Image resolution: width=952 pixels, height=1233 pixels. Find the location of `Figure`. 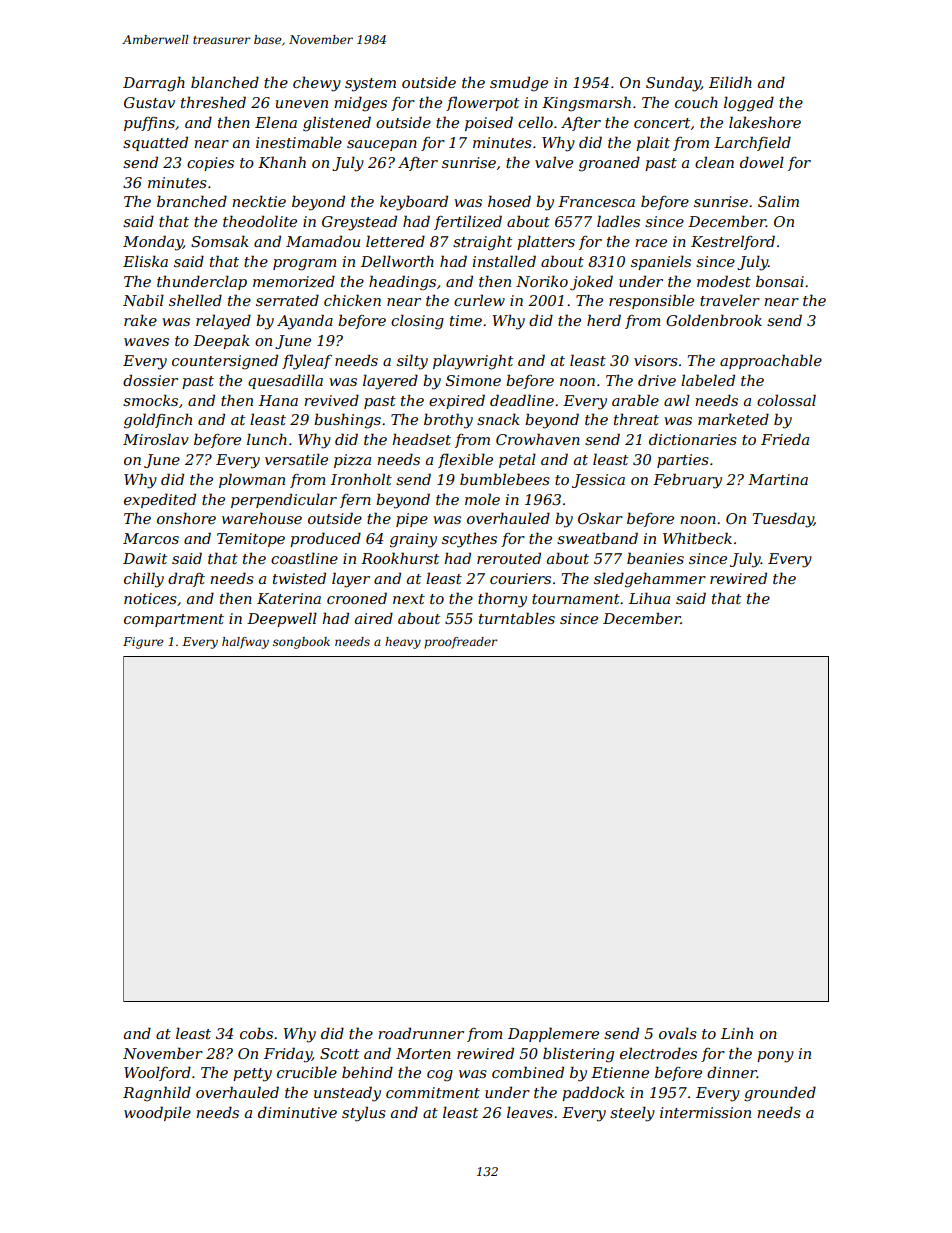

Figure is located at coordinates (143, 643).
